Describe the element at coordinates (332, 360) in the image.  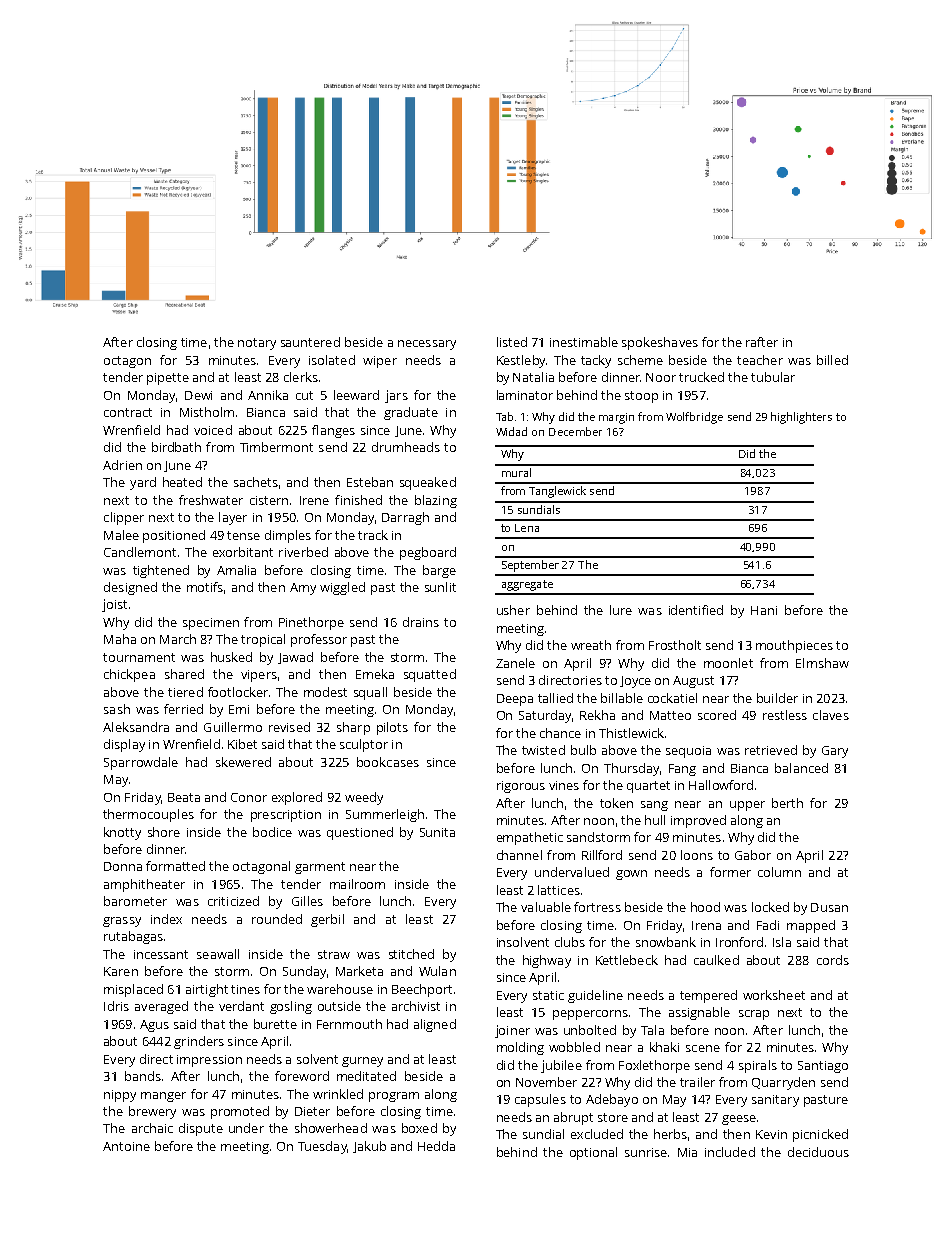
I see `isolated` at that location.
